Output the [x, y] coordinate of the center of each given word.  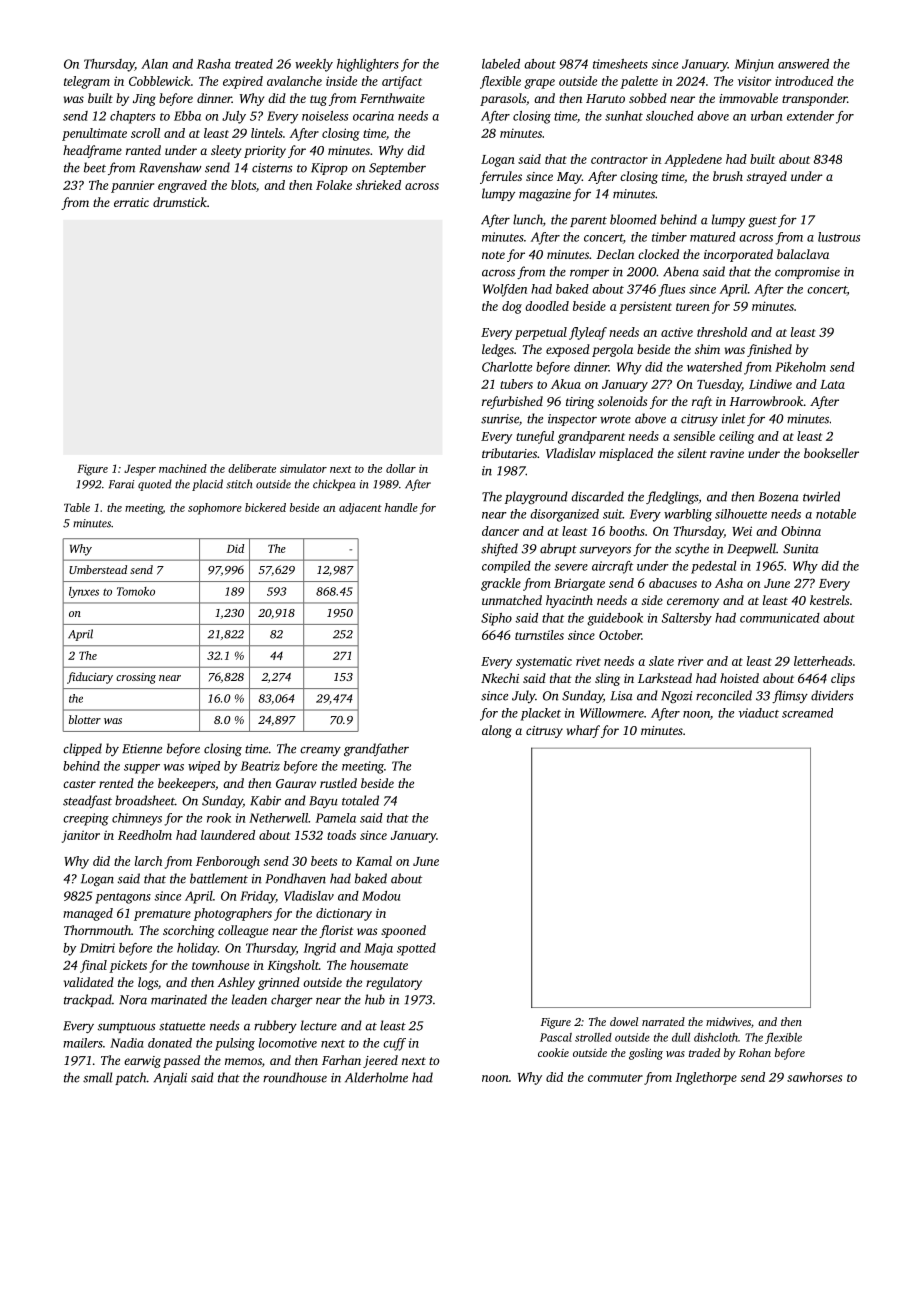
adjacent [360, 509]
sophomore [215, 509]
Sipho [496, 619]
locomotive [288, 1043]
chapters [132, 117]
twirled [821, 496]
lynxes [84, 592]
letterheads [823, 661]
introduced [804, 81]
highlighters [368, 65]
